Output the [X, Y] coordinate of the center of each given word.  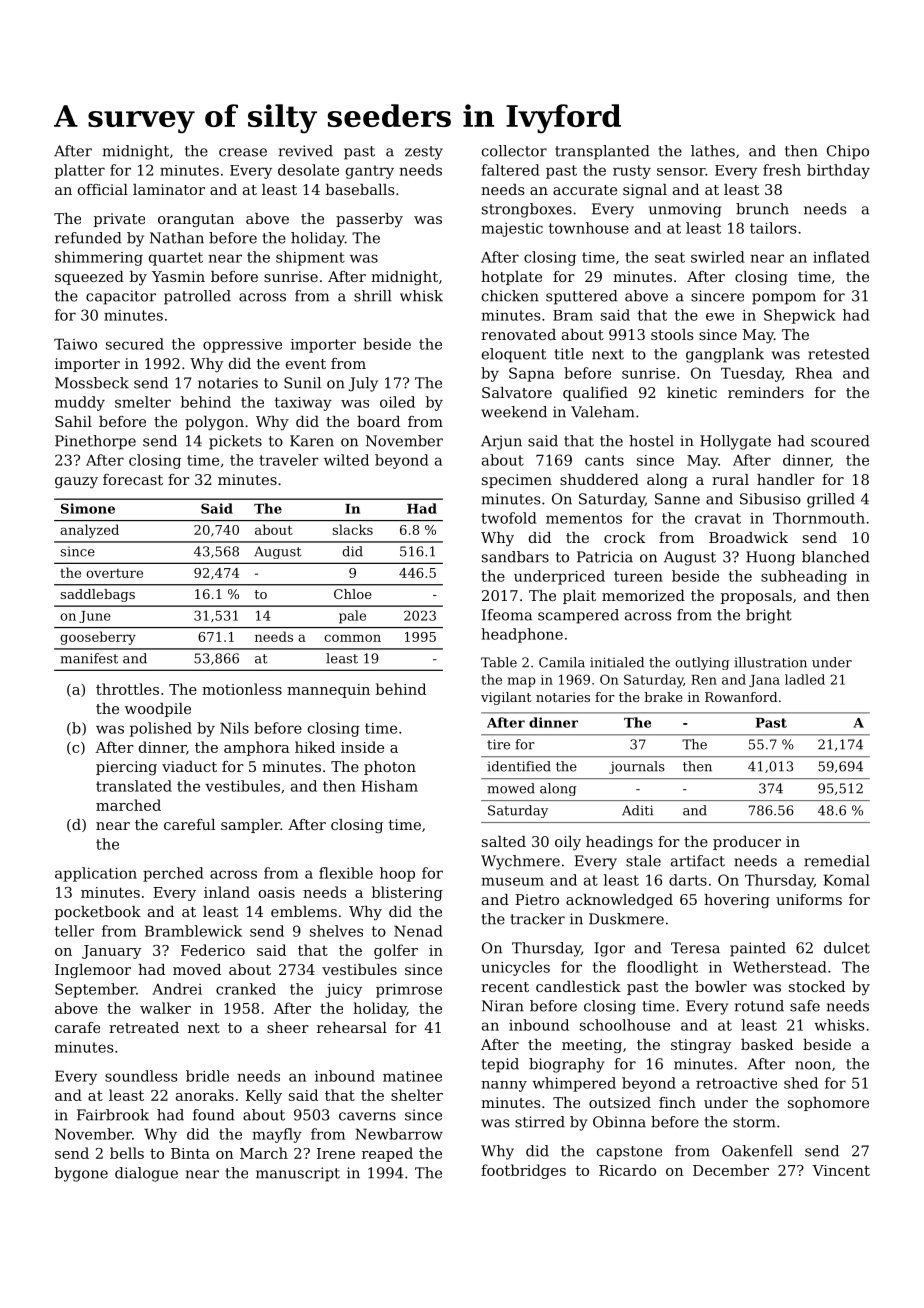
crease [243, 152]
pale [352, 617]
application [96, 874]
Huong [770, 558]
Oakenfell [757, 1151]
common [352, 638]
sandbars [515, 557]
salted [504, 841]
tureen [638, 576]
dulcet [847, 948]
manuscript [298, 1174]
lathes [713, 151]
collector [514, 151]
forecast [133, 479]
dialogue [146, 1174]
